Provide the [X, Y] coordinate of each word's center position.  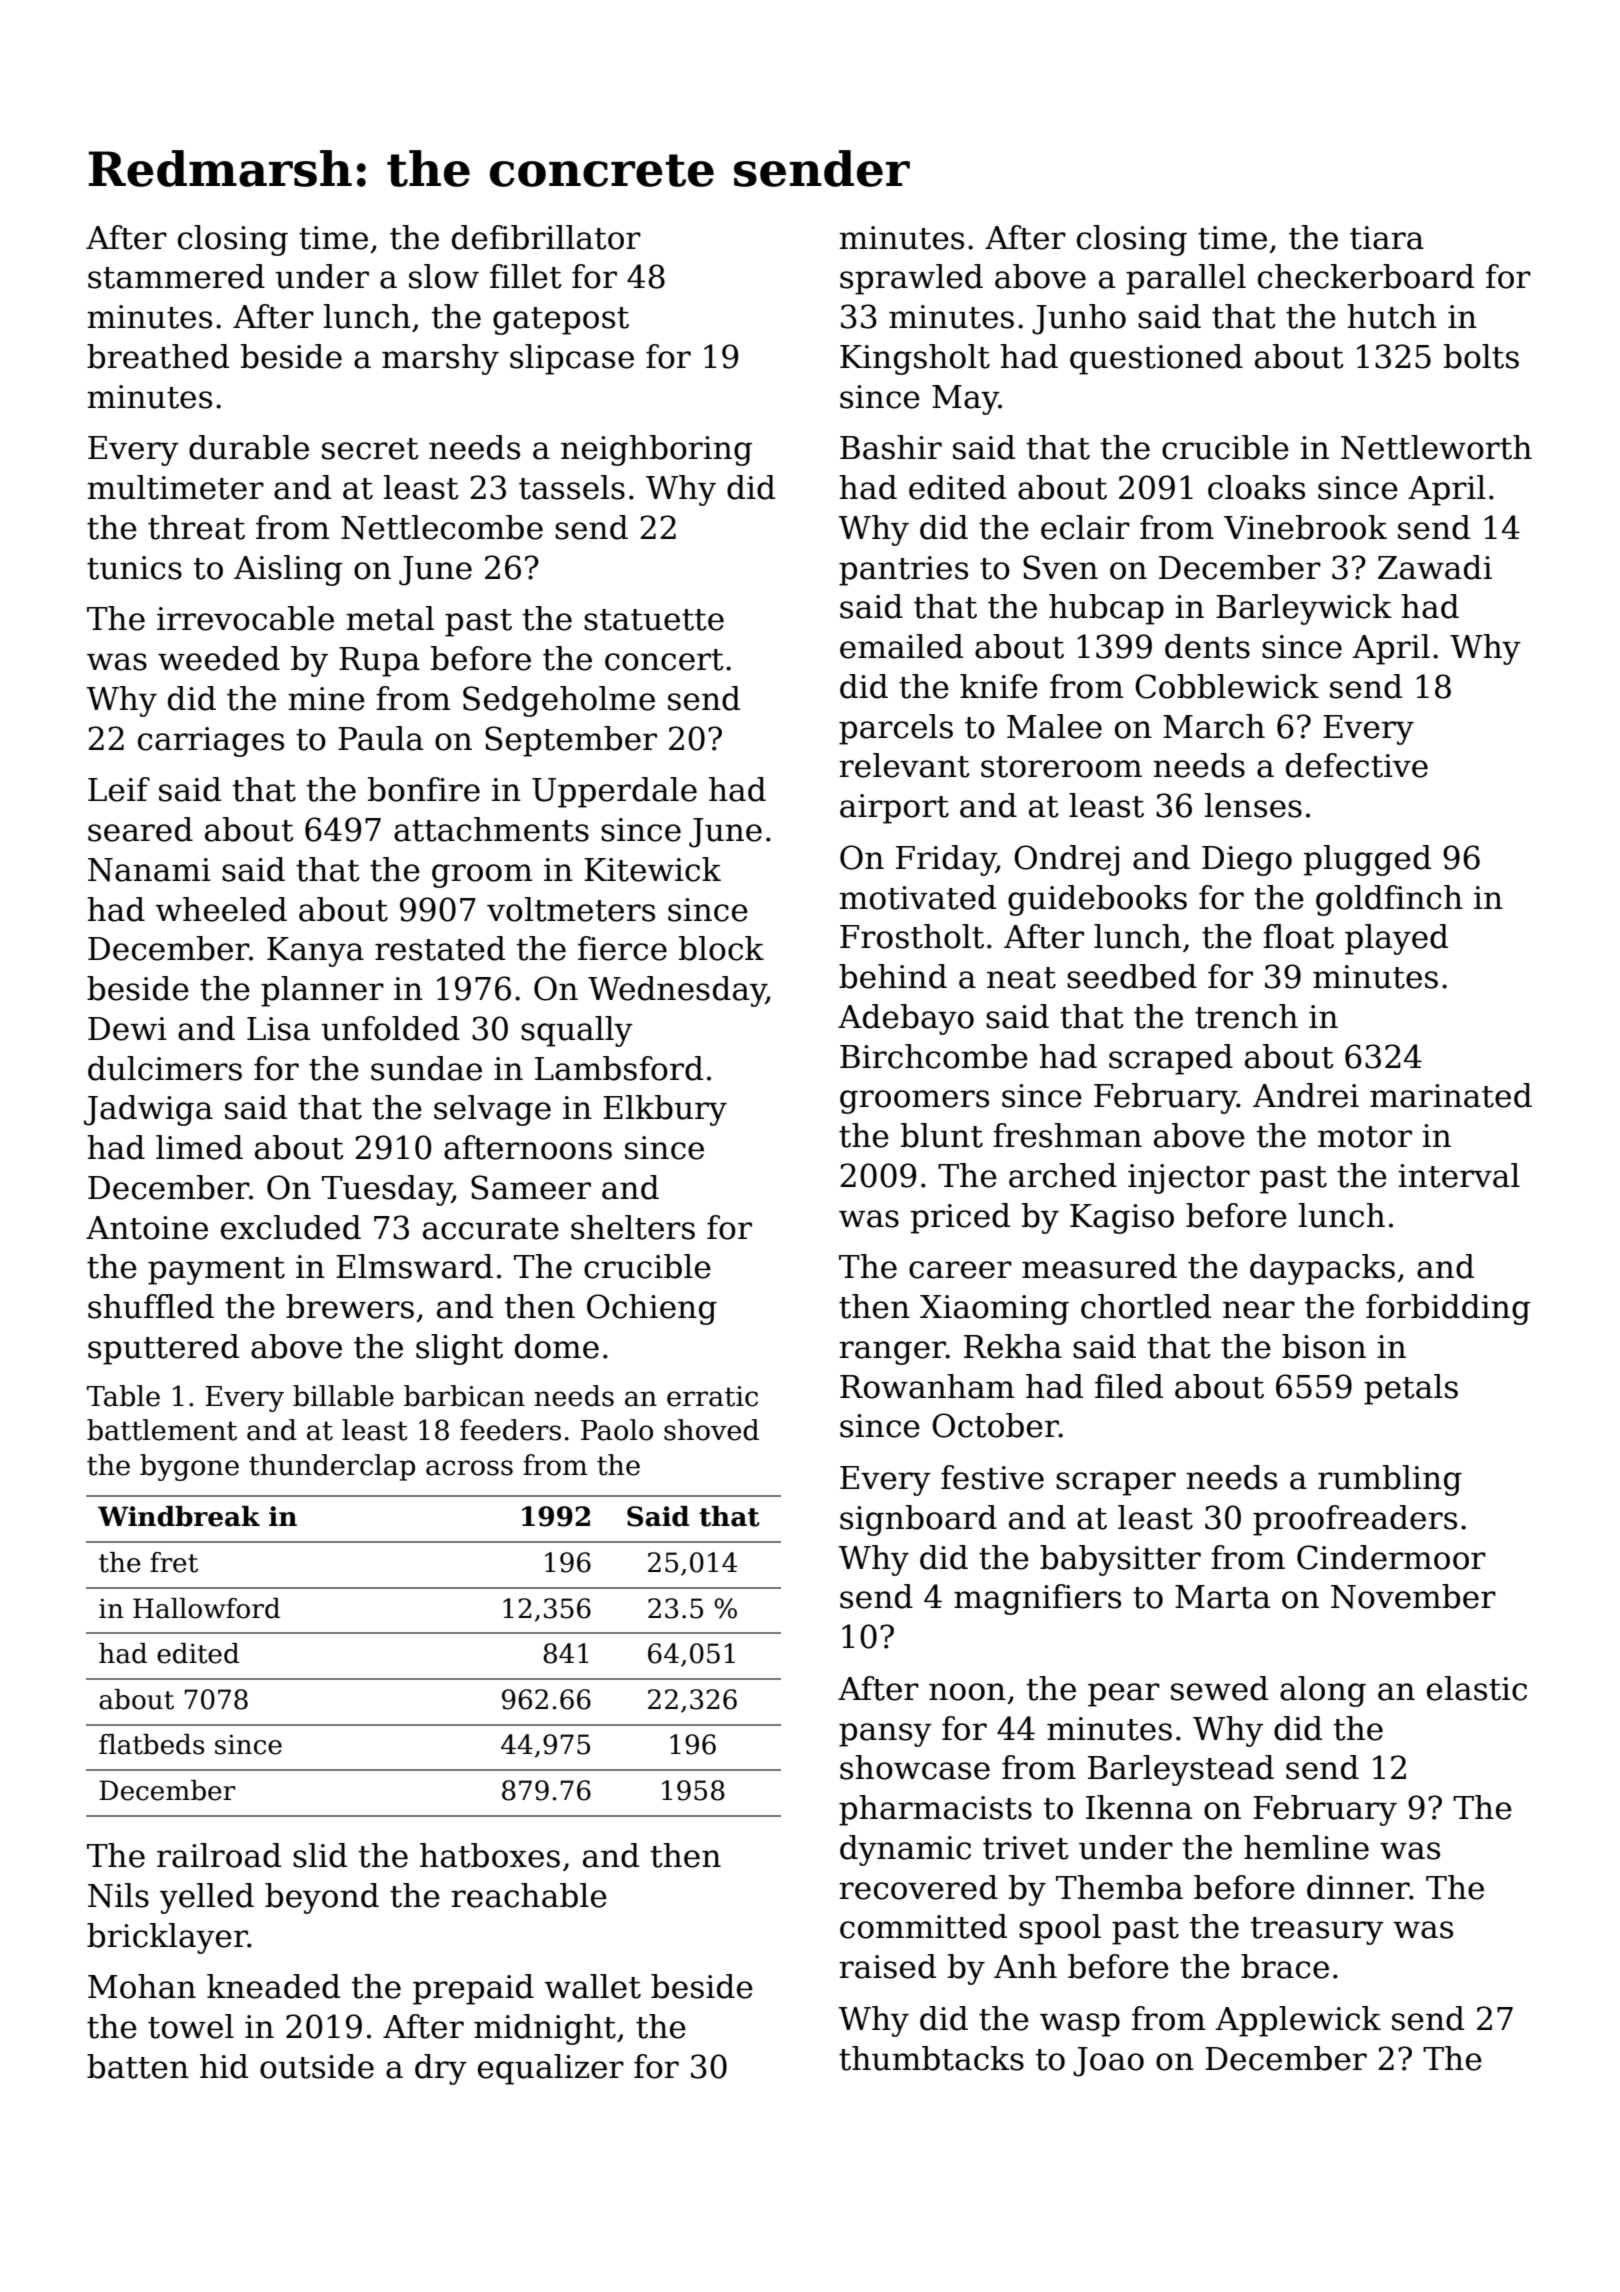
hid [224, 2066]
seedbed [1132, 976]
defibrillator [546, 237]
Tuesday [387, 1190]
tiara [1387, 238]
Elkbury [665, 1110]
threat [196, 527]
